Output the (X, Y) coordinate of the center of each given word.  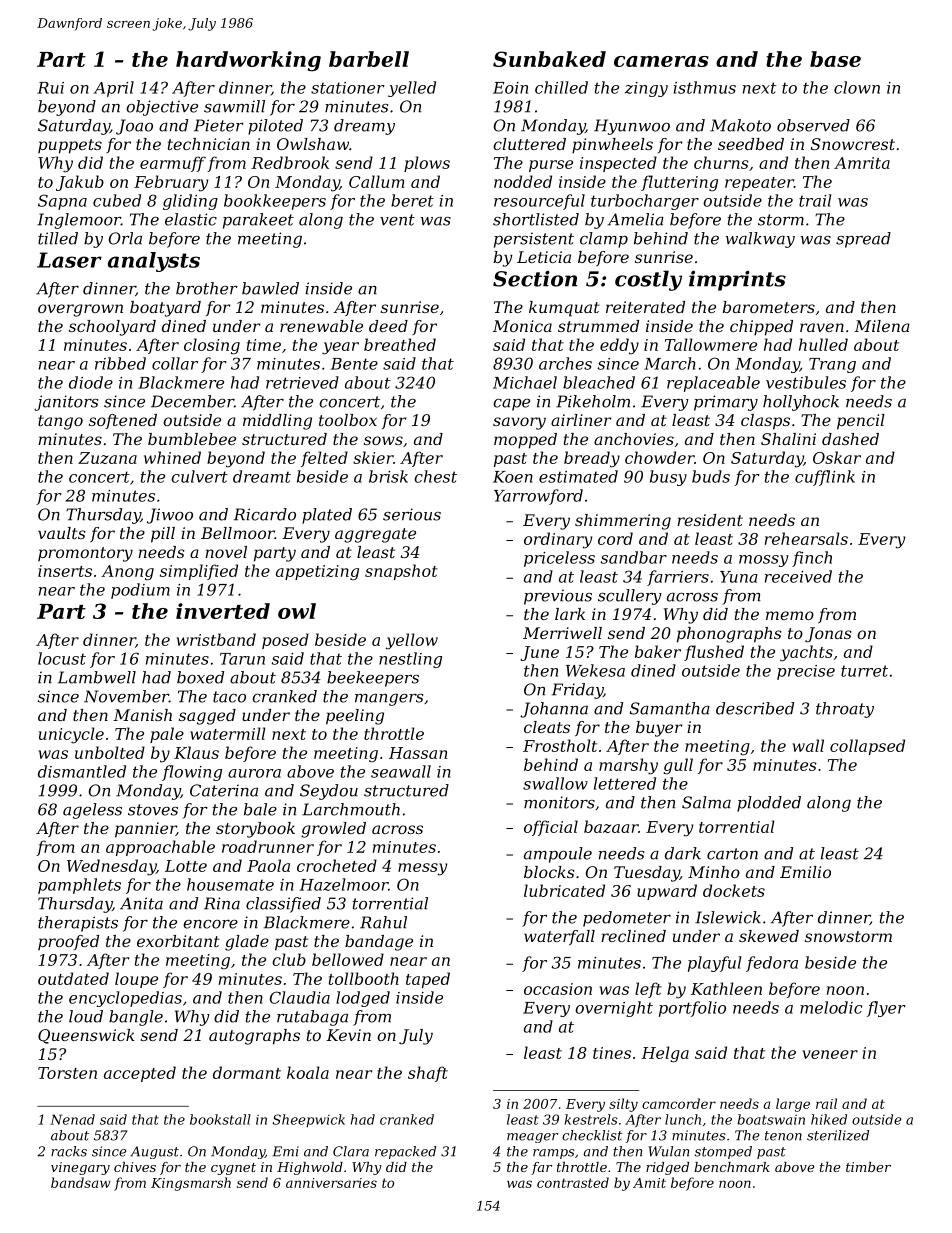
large (793, 1105)
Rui (50, 88)
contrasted (573, 1182)
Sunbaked (549, 59)
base (835, 59)
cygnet (233, 1169)
